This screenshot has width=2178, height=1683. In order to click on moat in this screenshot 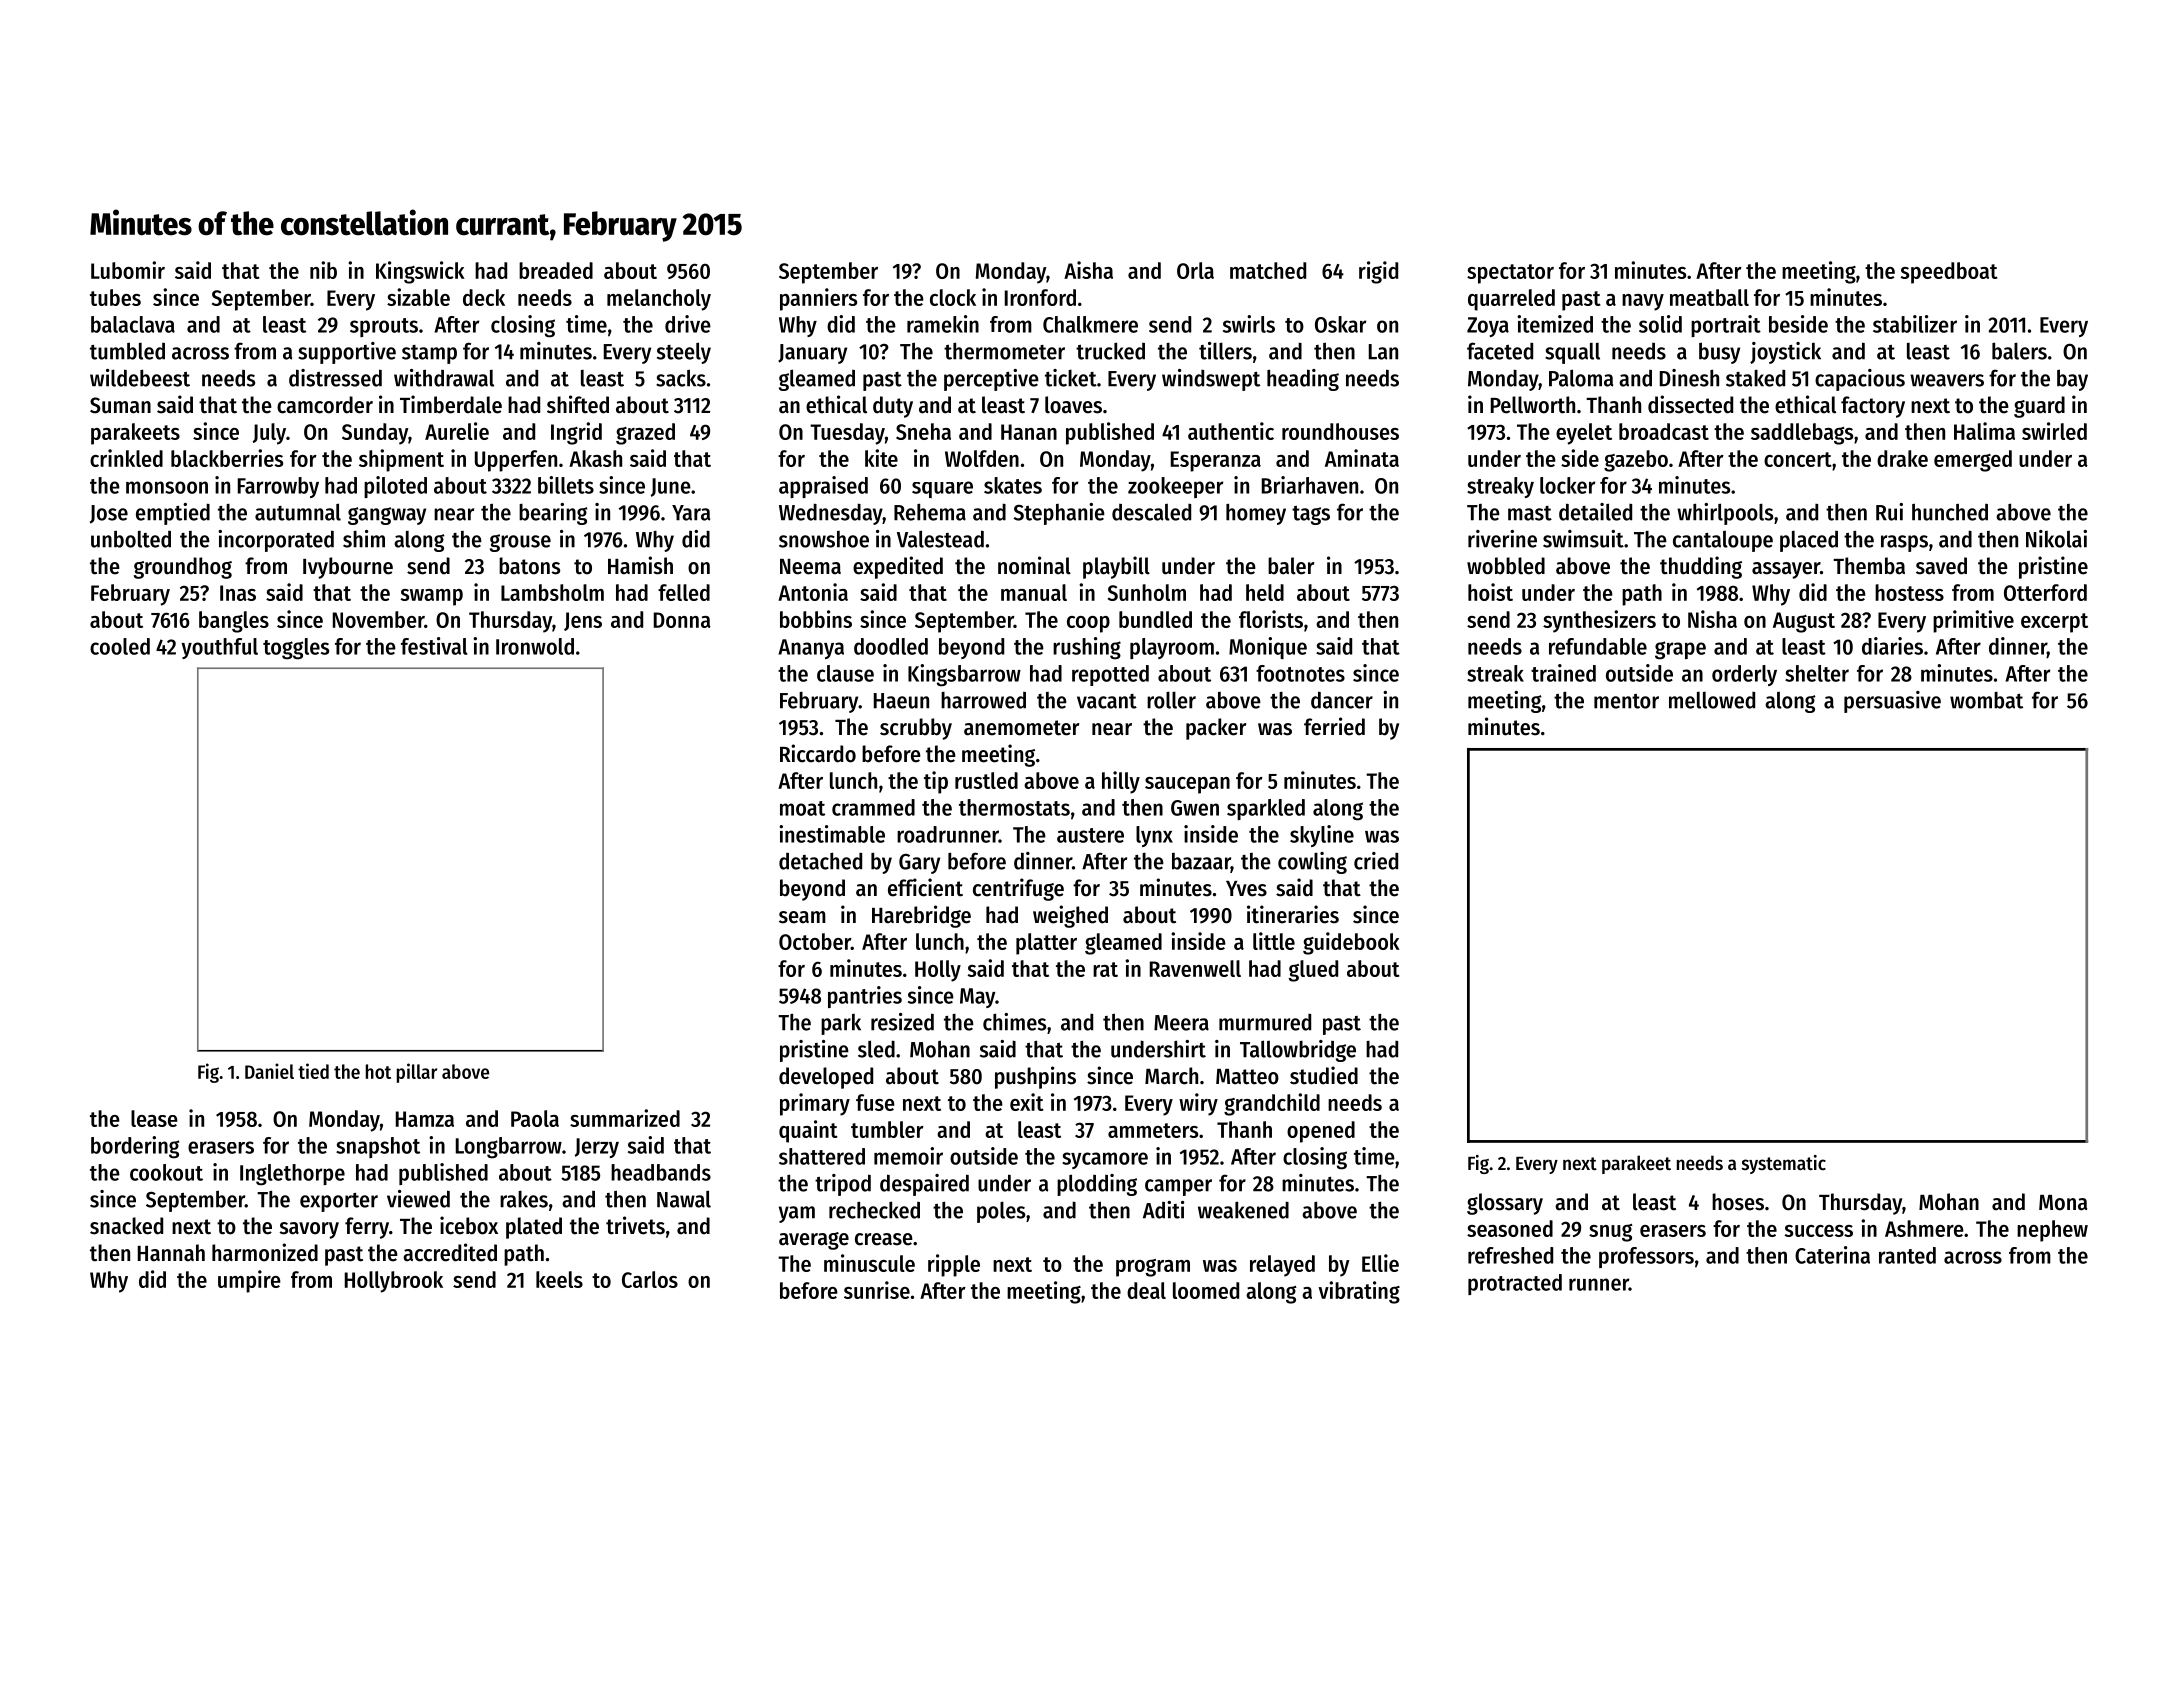, I will do `click(802, 808)`.
